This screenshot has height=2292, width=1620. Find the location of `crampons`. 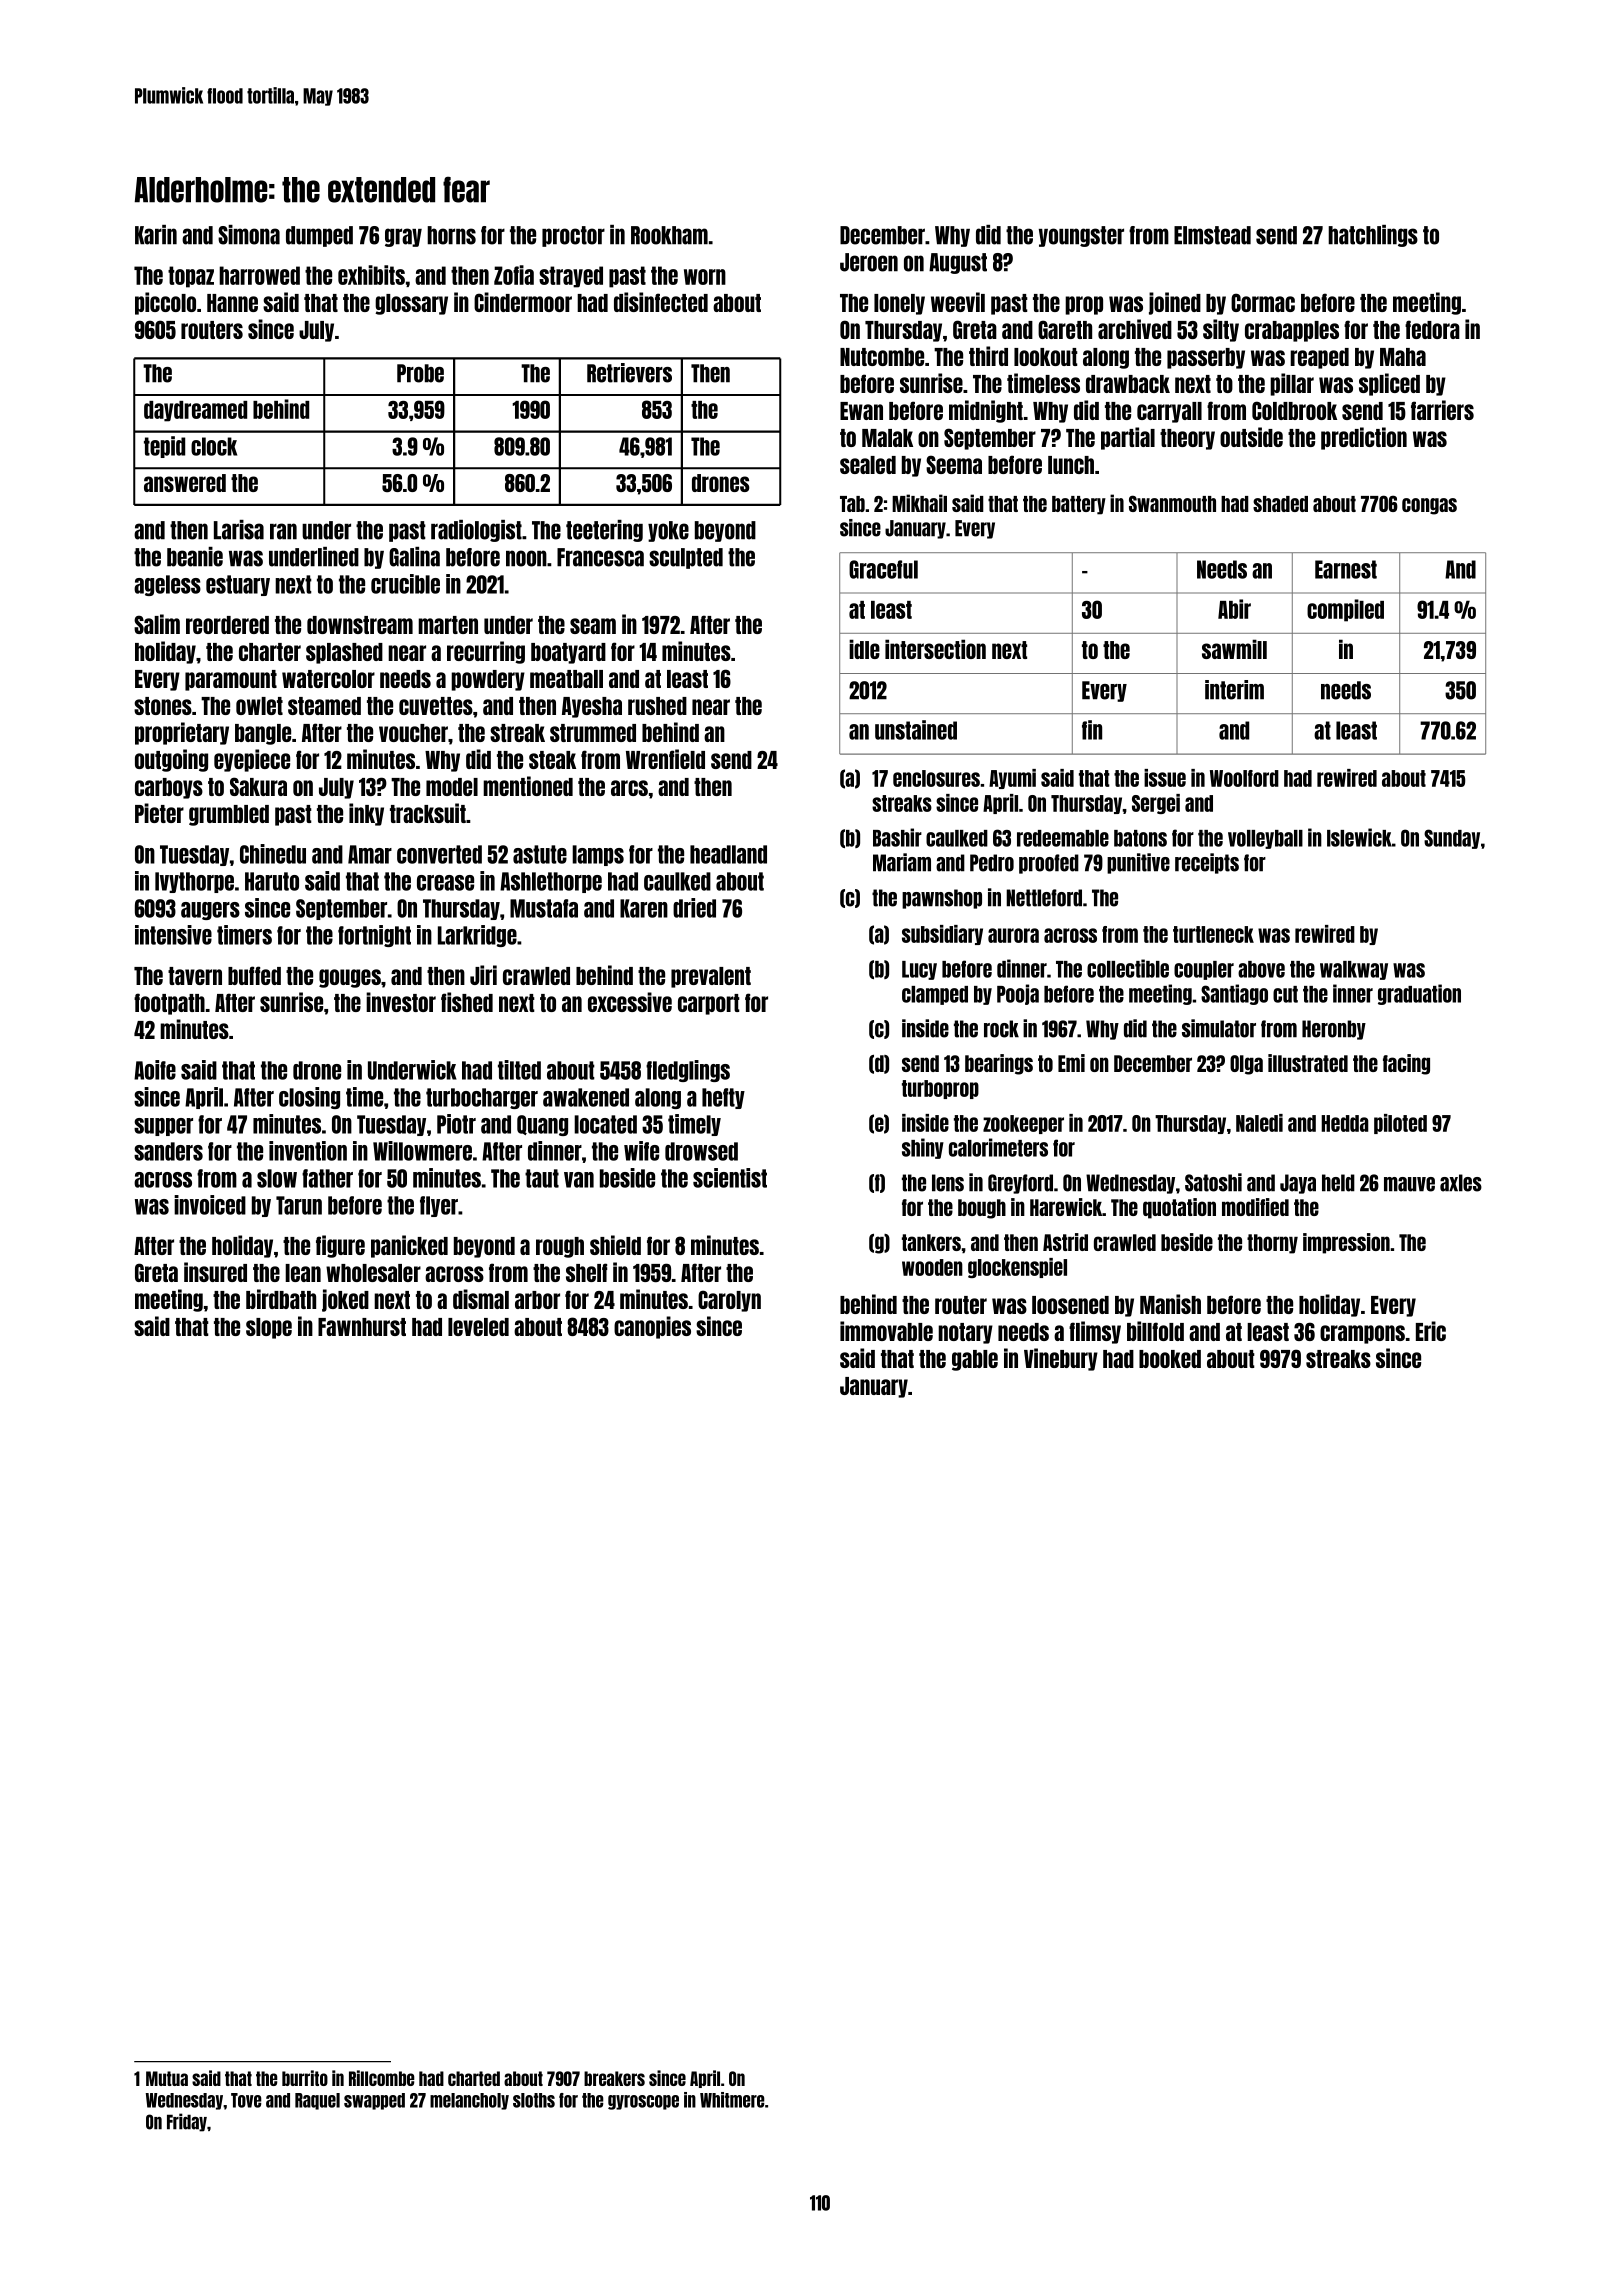

crampons is located at coordinates (1362, 1334).
